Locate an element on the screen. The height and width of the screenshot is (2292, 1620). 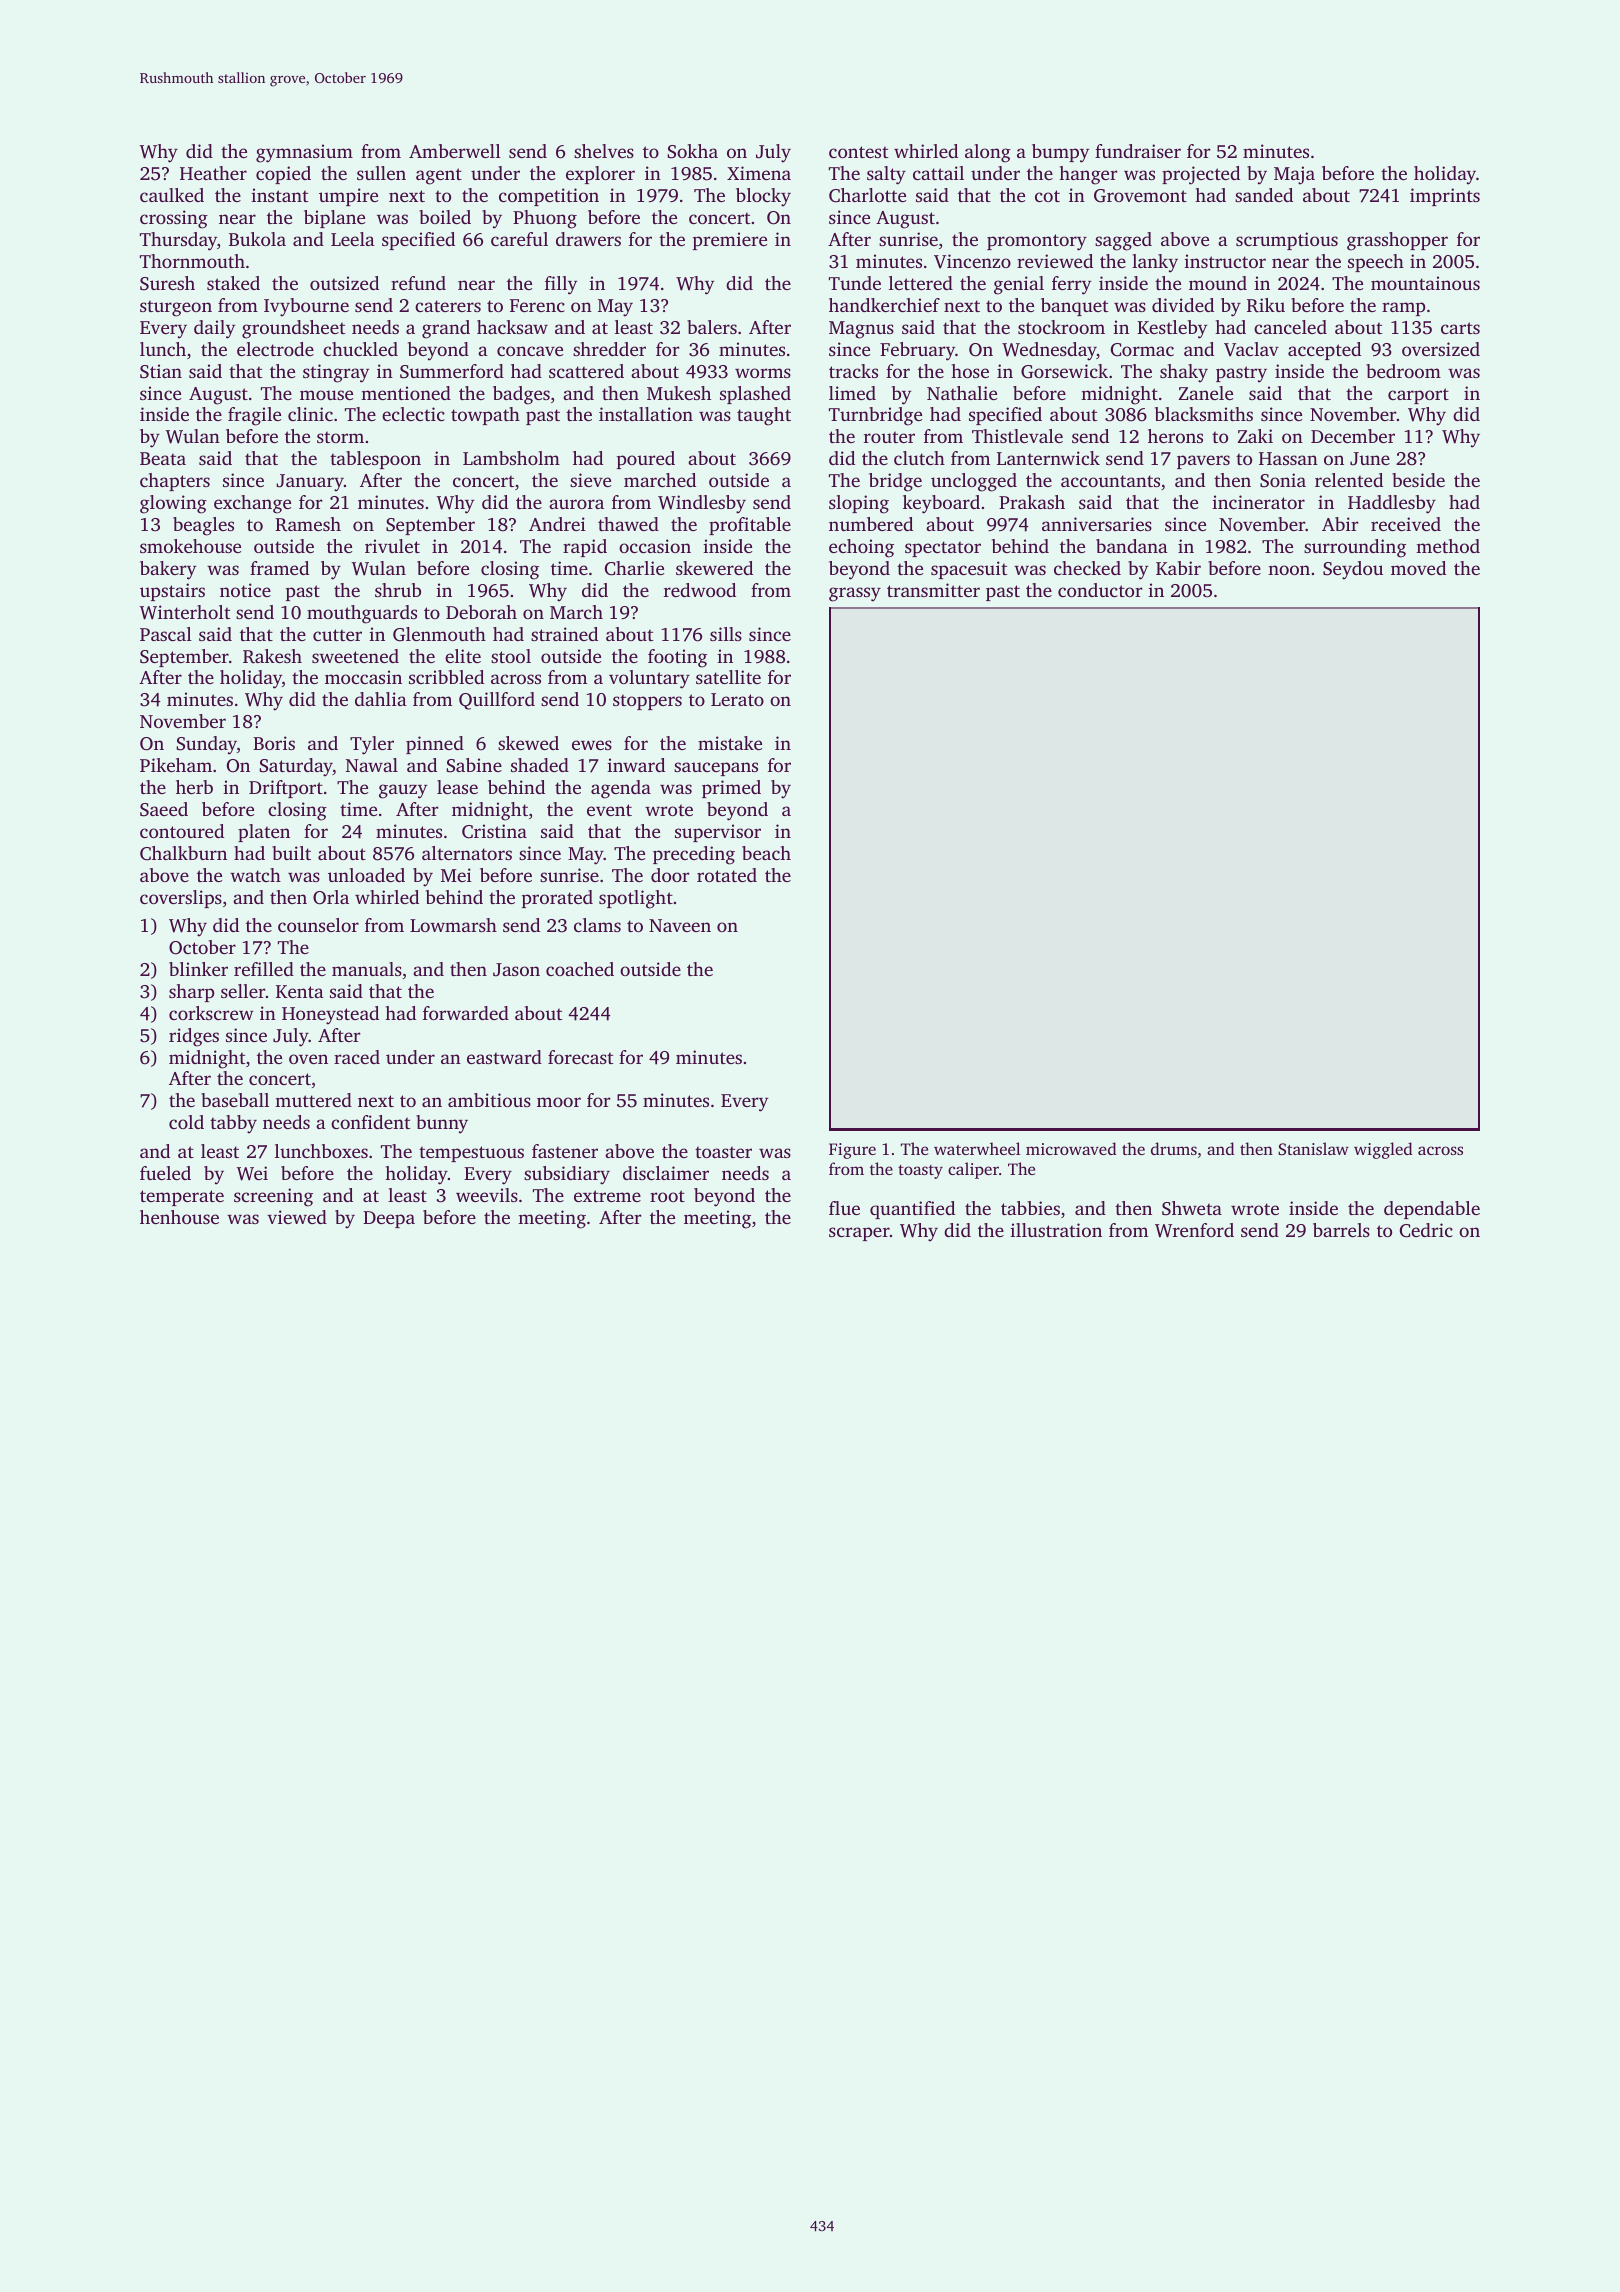
moved is located at coordinates (1418, 568).
